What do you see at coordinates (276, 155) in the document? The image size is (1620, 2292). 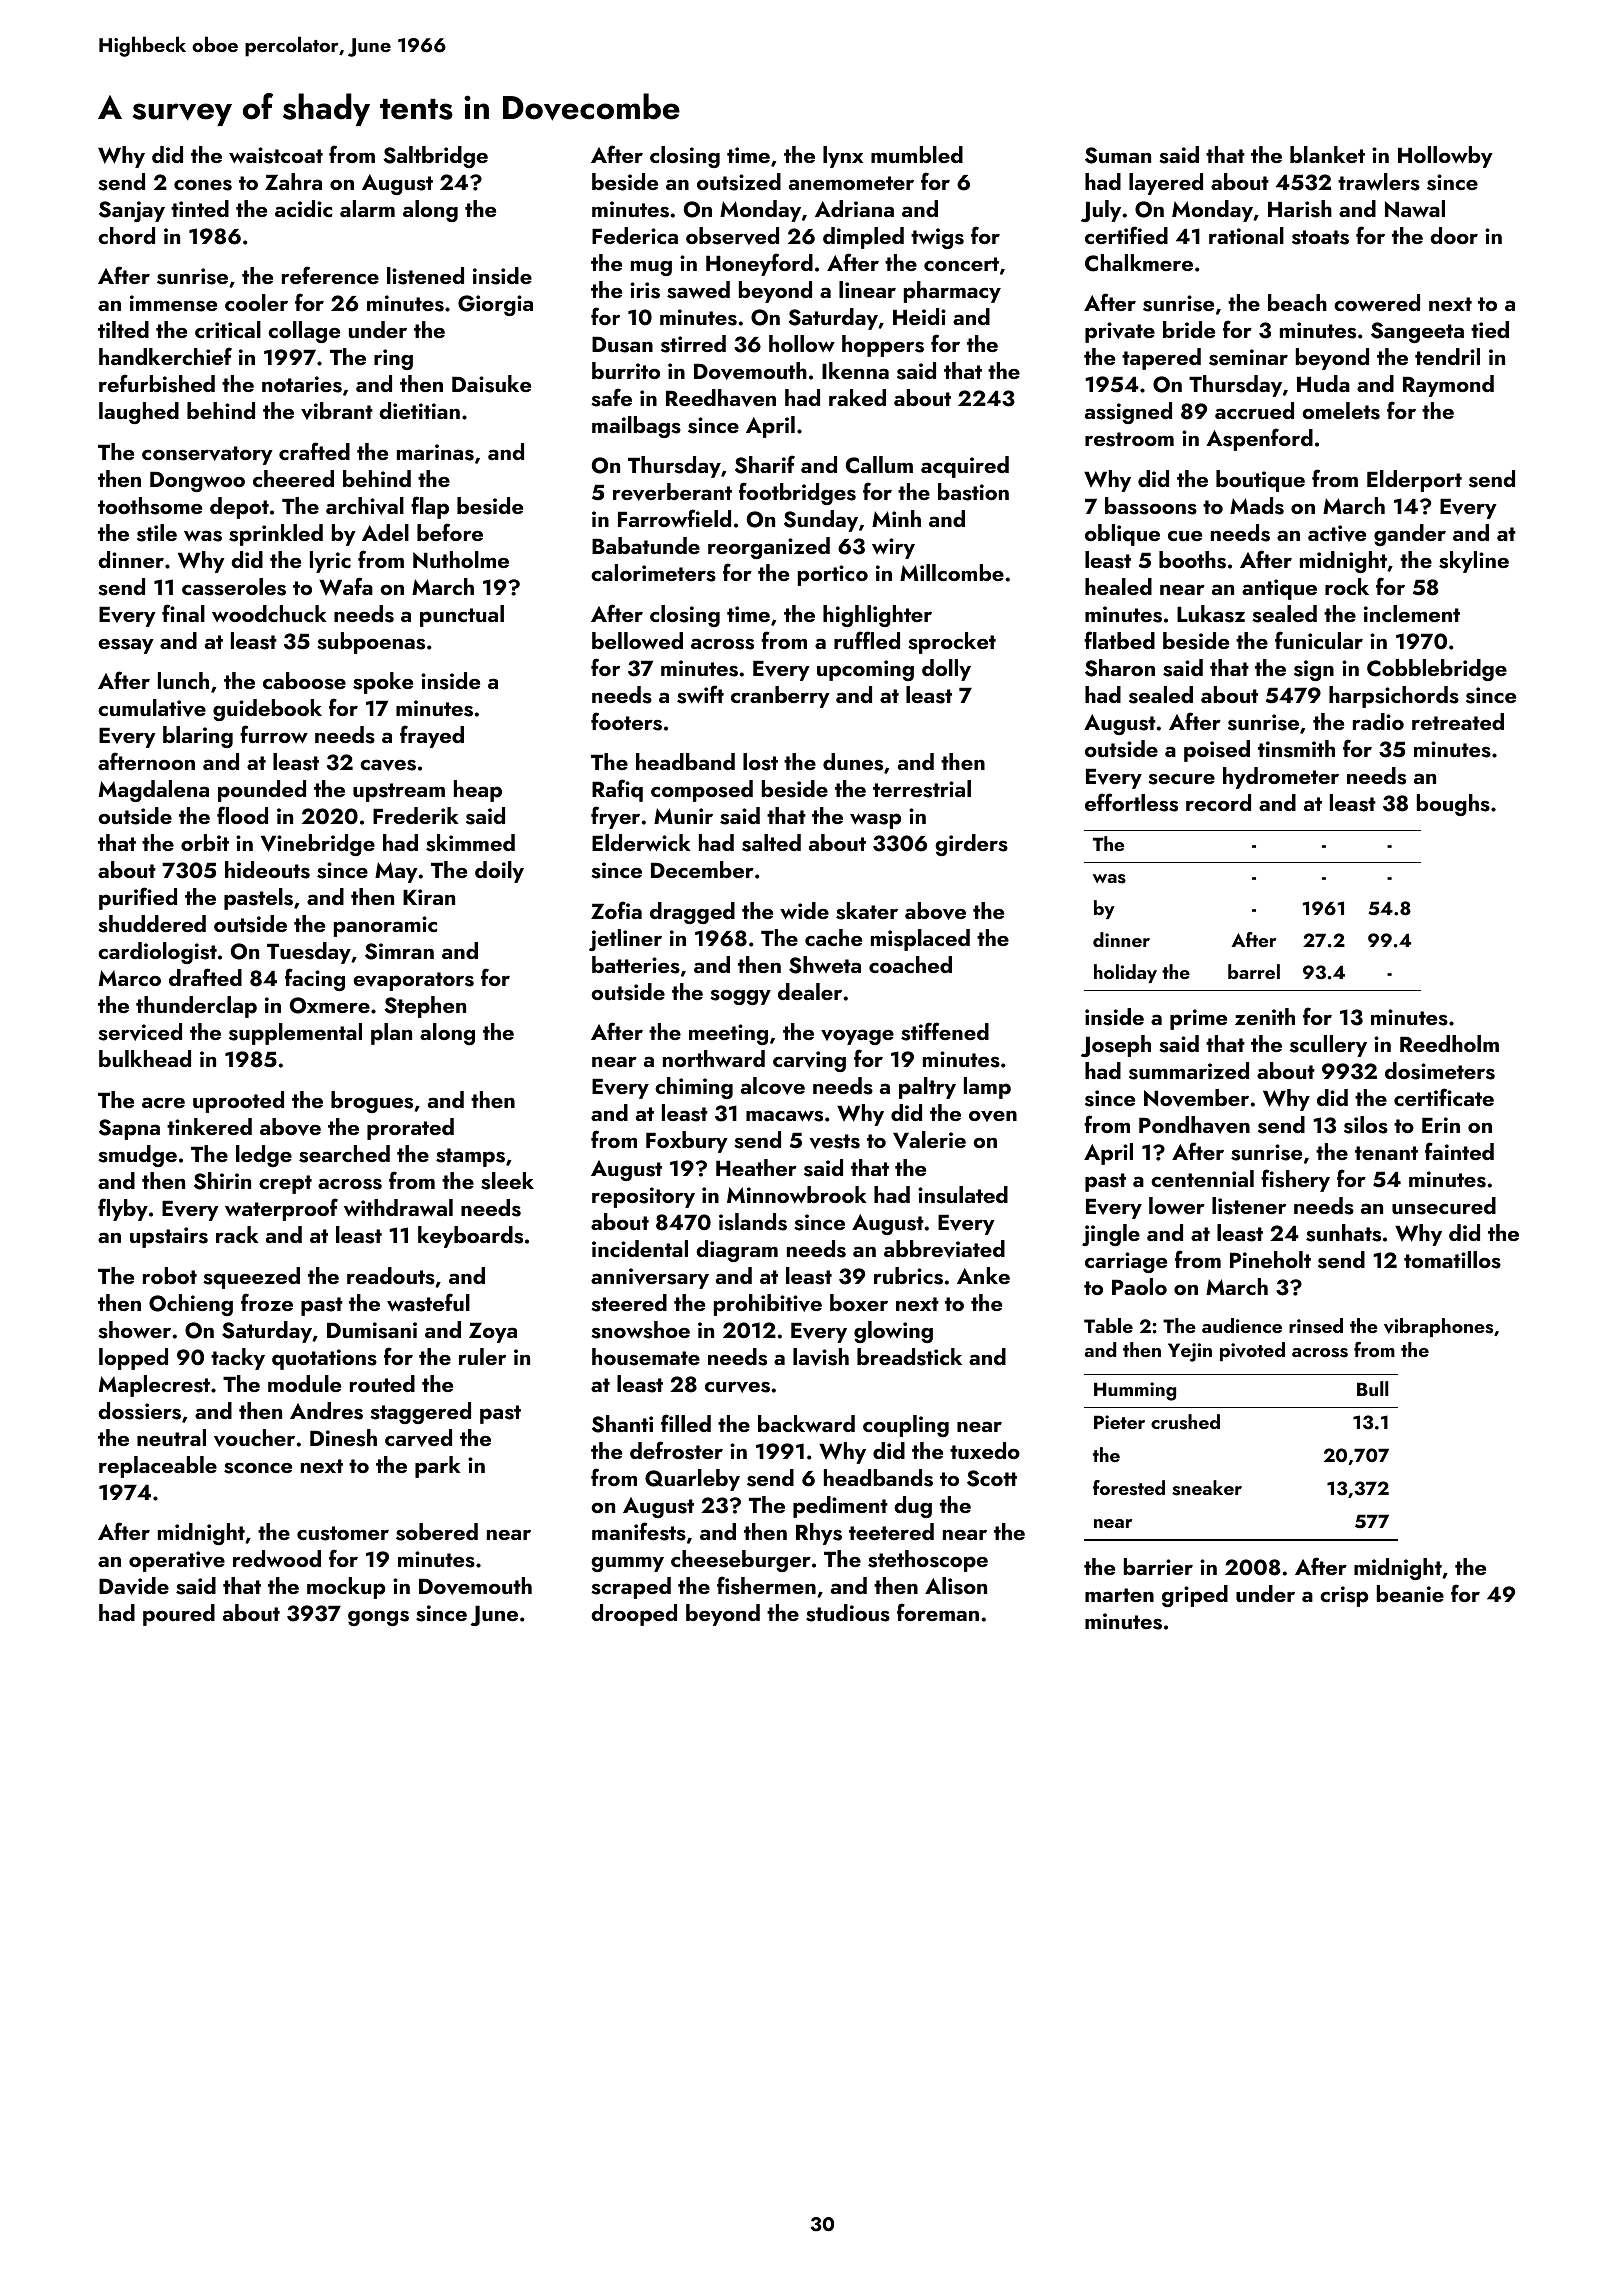 I see `waistcoat` at bounding box center [276, 155].
